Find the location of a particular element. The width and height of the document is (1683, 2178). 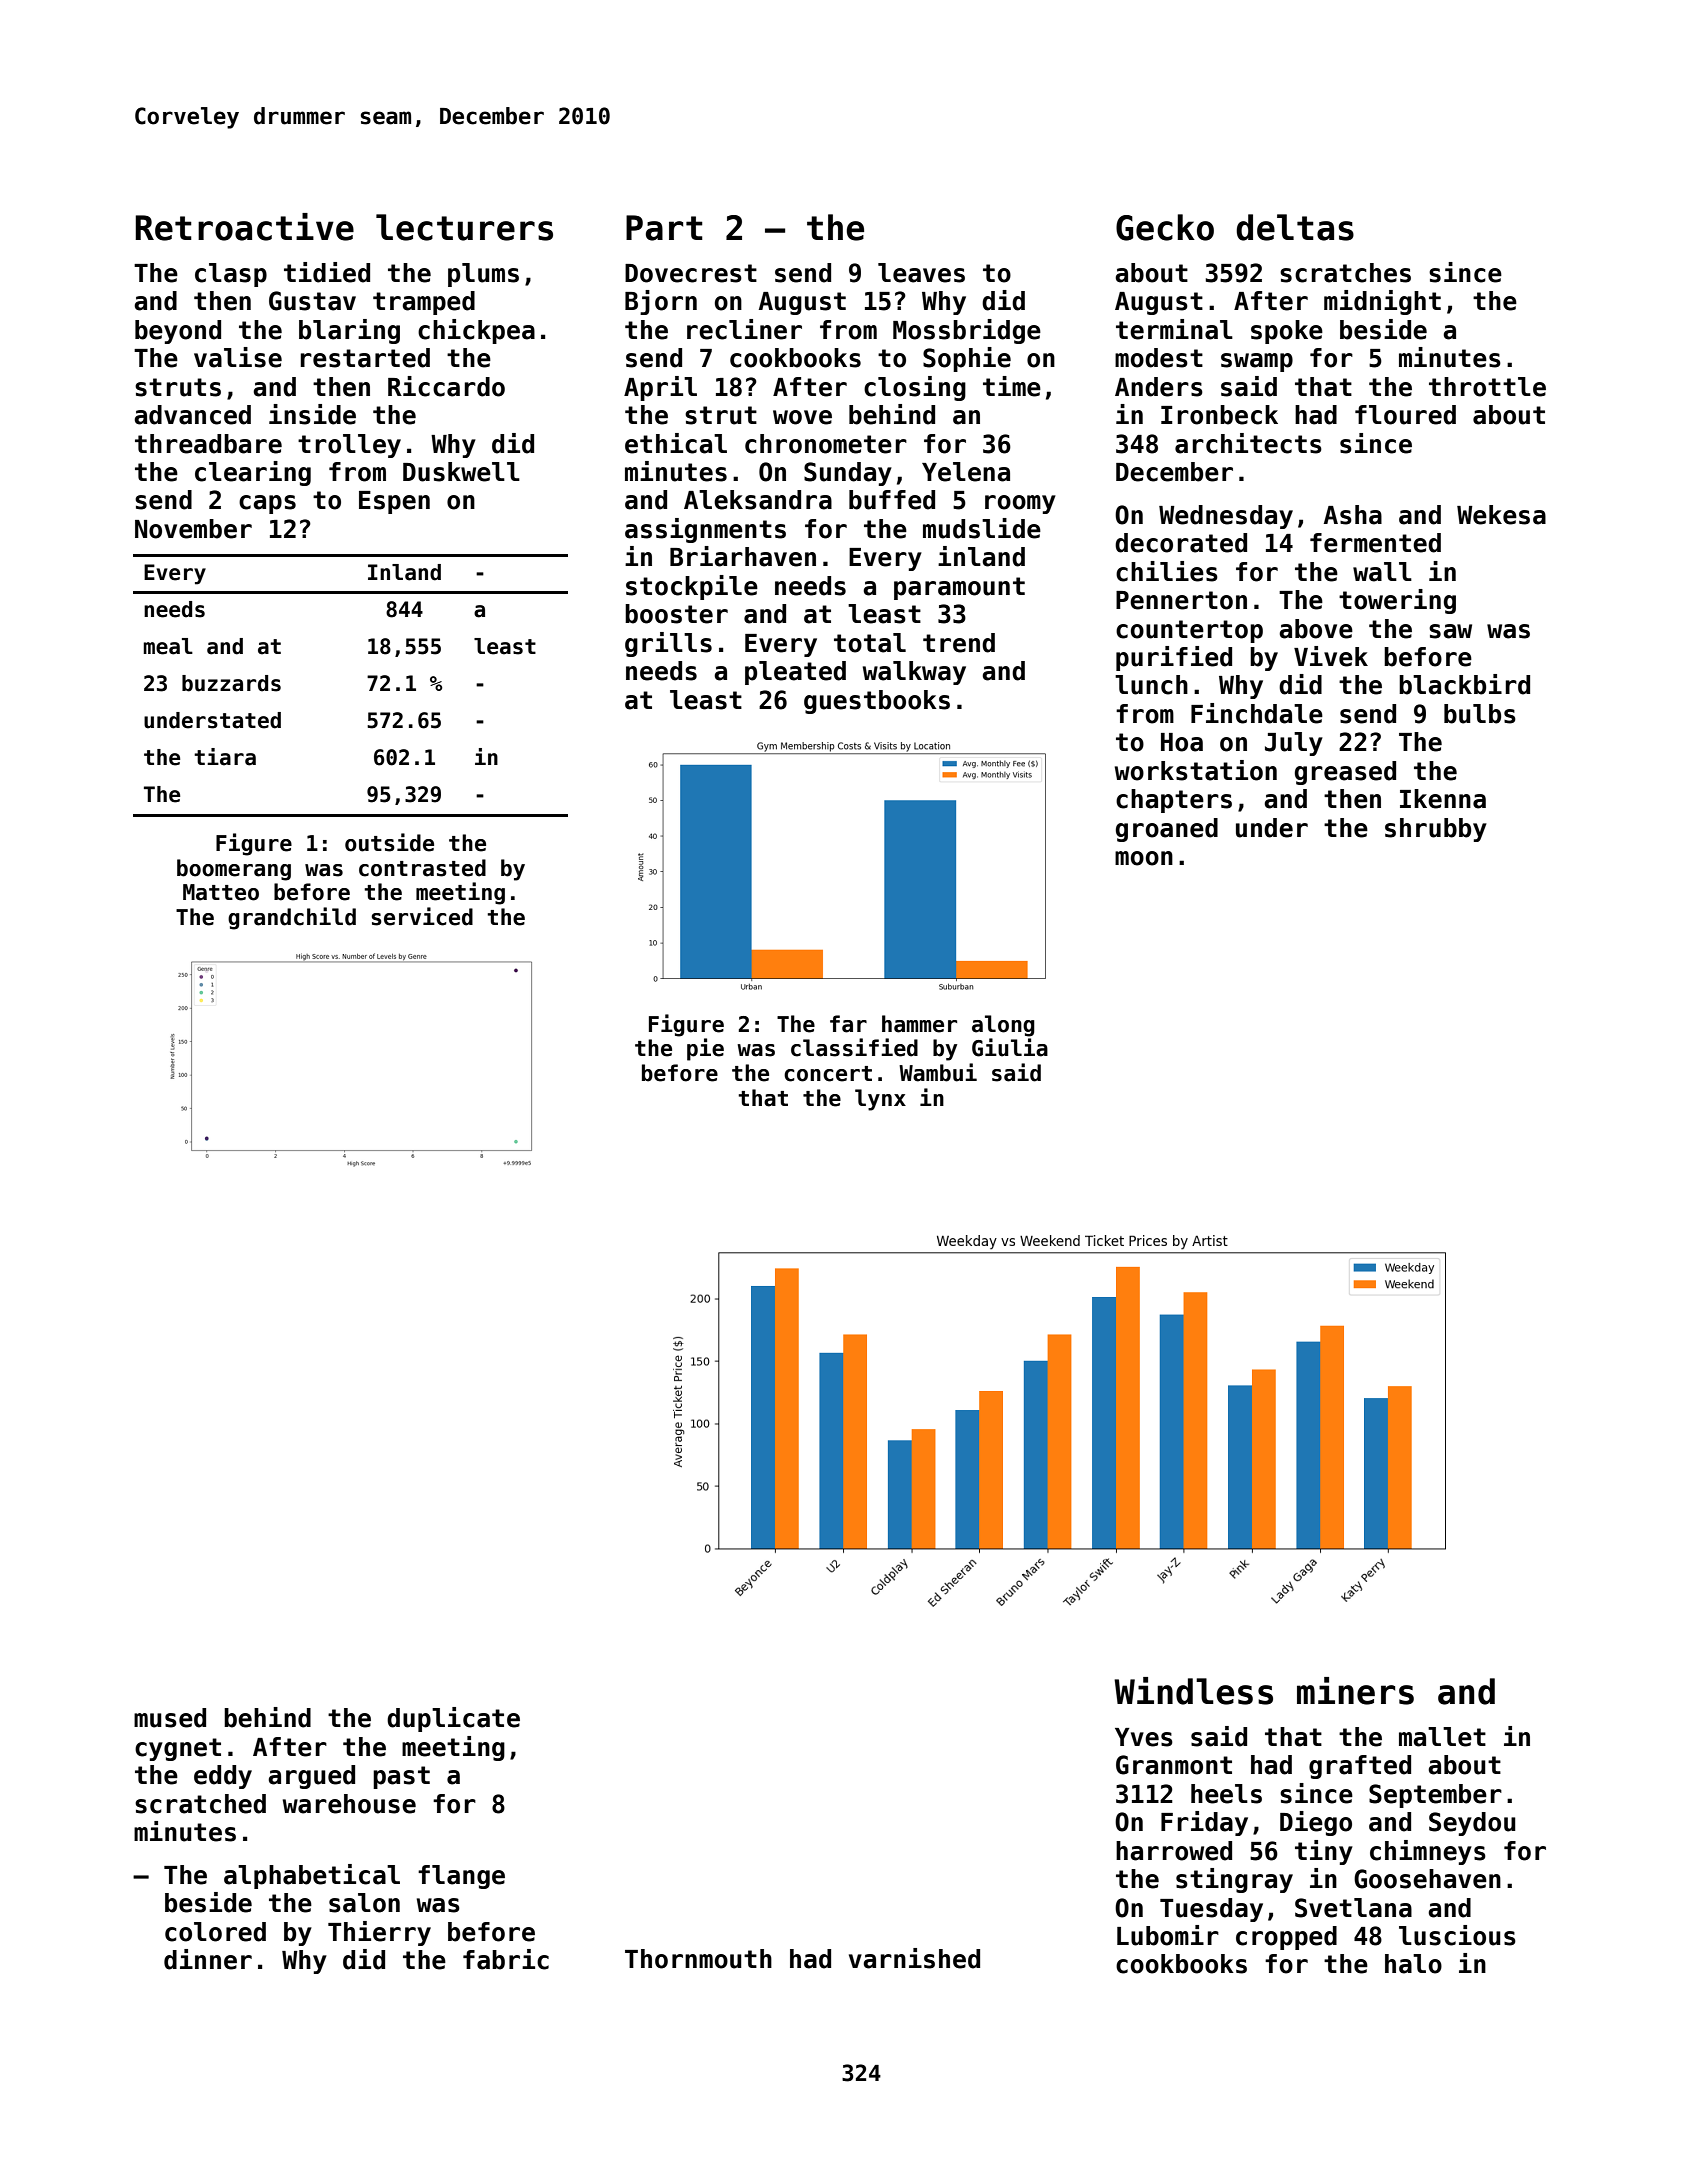

lynx is located at coordinates (880, 1100).
